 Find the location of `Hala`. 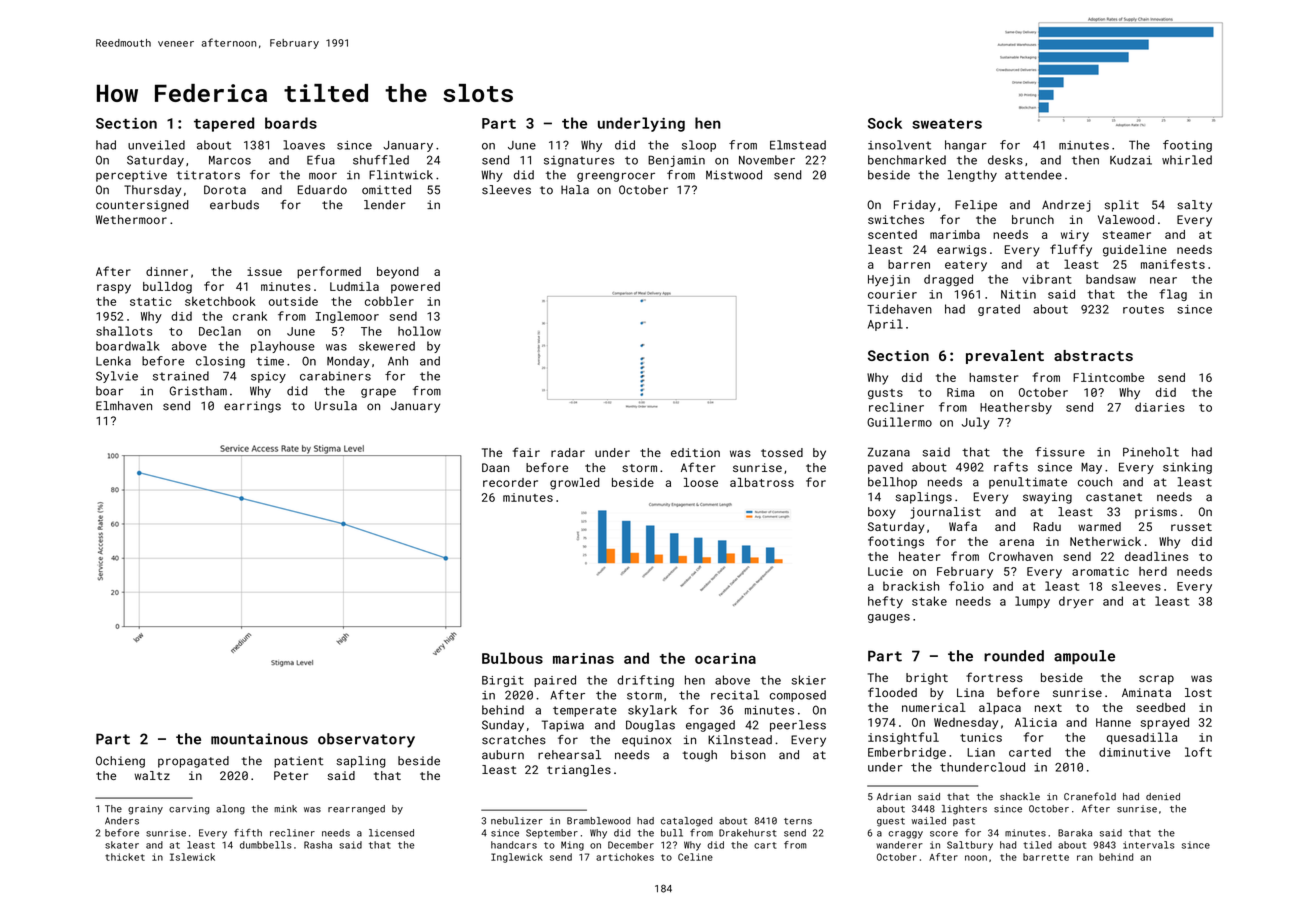

Hala is located at coordinates (575, 190).
